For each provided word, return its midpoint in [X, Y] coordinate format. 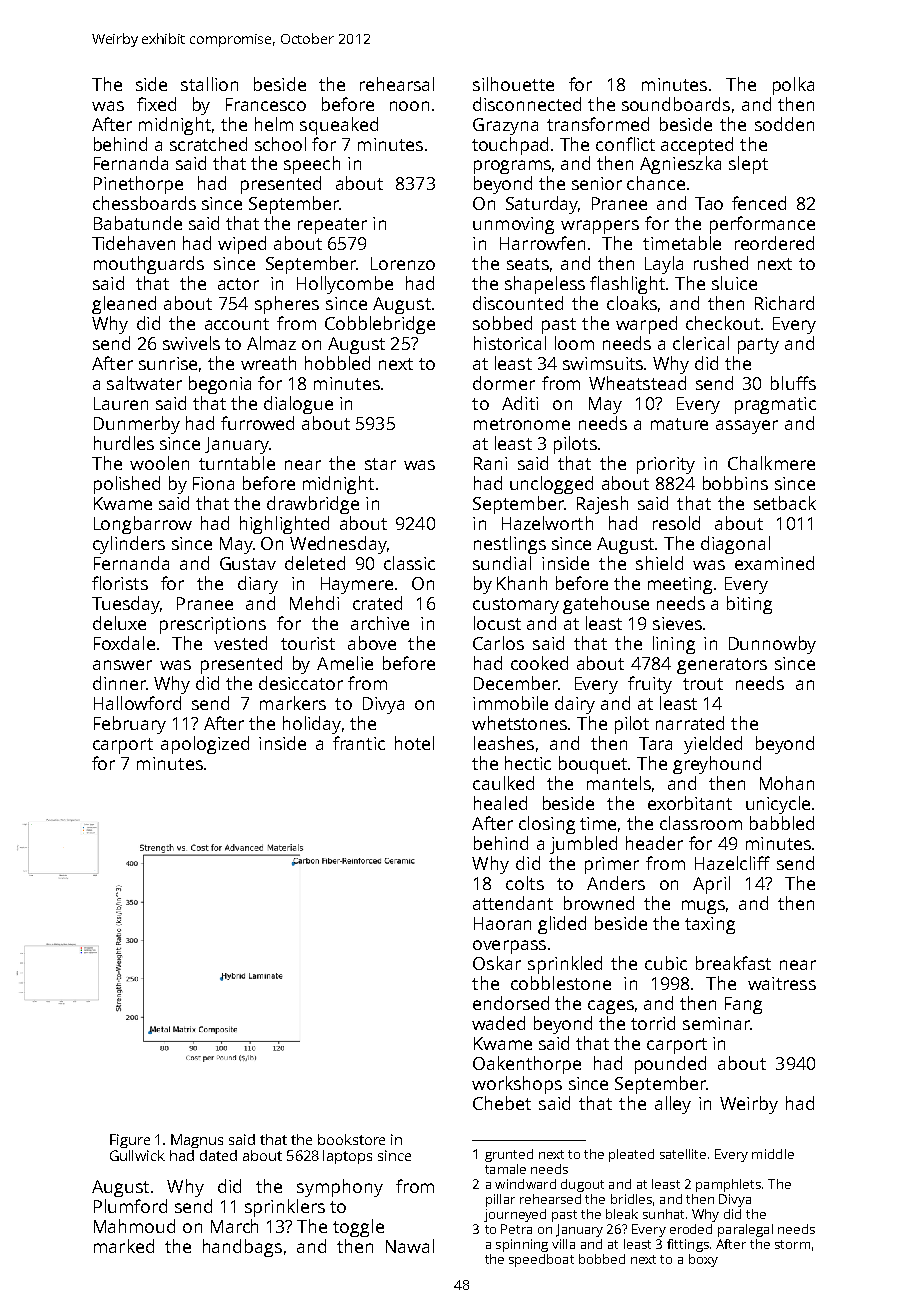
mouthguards [149, 265]
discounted [518, 303]
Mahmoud [134, 1226]
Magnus [197, 1141]
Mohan [787, 783]
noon [409, 106]
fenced [759, 203]
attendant [513, 903]
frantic [359, 743]
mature [679, 424]
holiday [312, 725]
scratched [208, 144]
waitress [782, 983]
